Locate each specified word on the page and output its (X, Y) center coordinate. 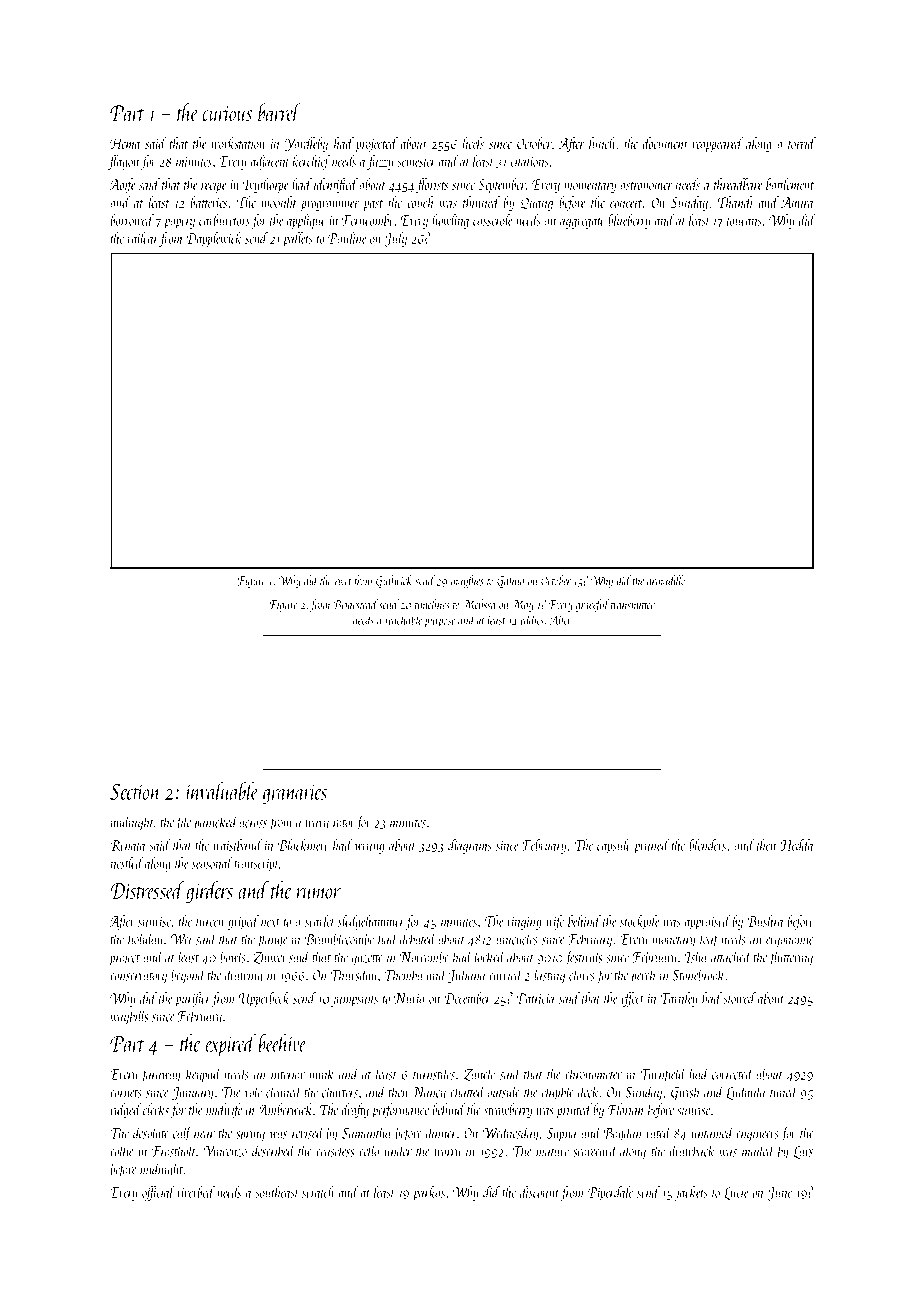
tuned (784, 1091)
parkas (429, 1193)
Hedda (797, 845)
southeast (277, 1192)
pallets (298, 239)
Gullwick (394, 581)
